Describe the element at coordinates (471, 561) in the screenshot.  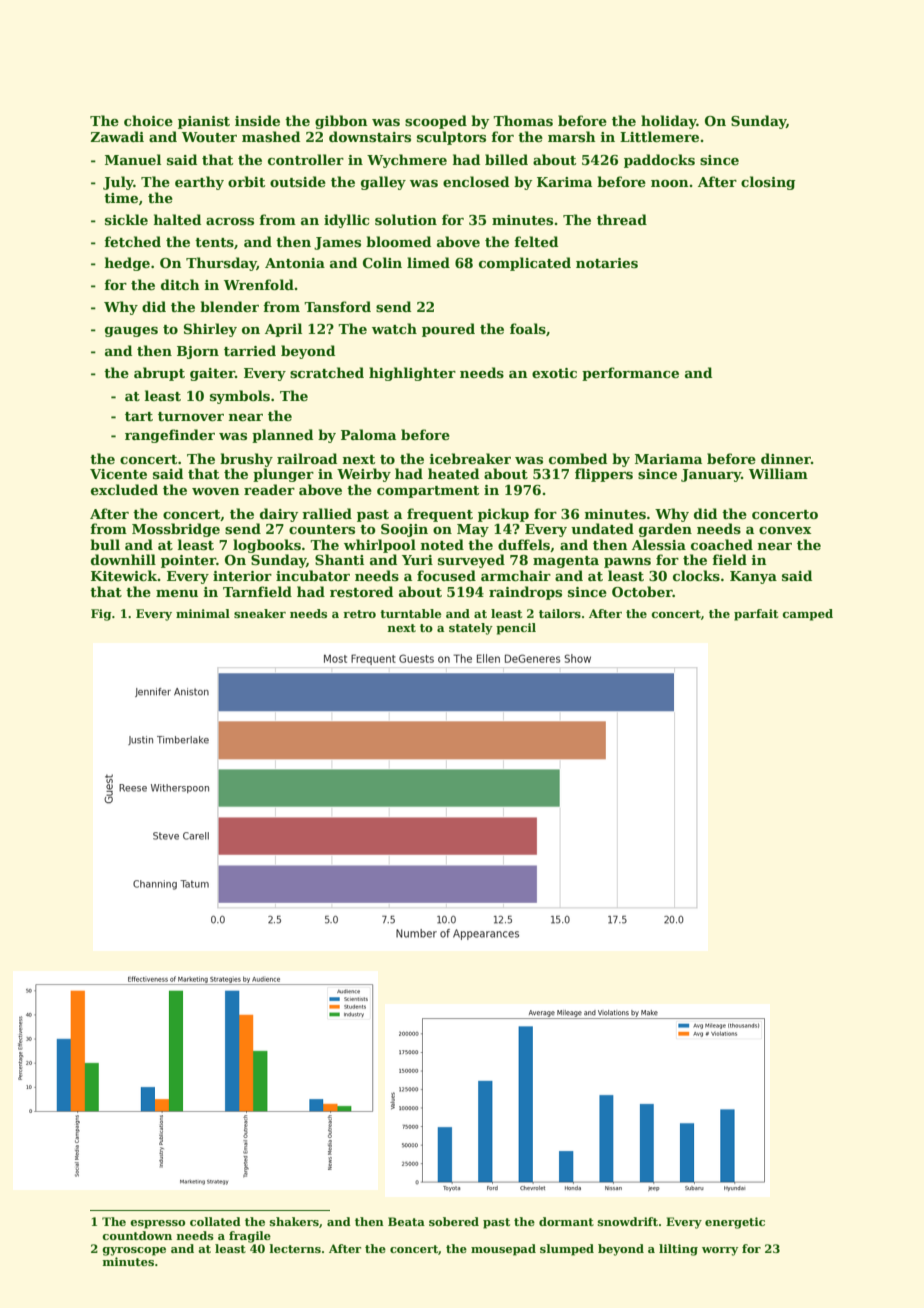
I see `surveyed` at that location.
